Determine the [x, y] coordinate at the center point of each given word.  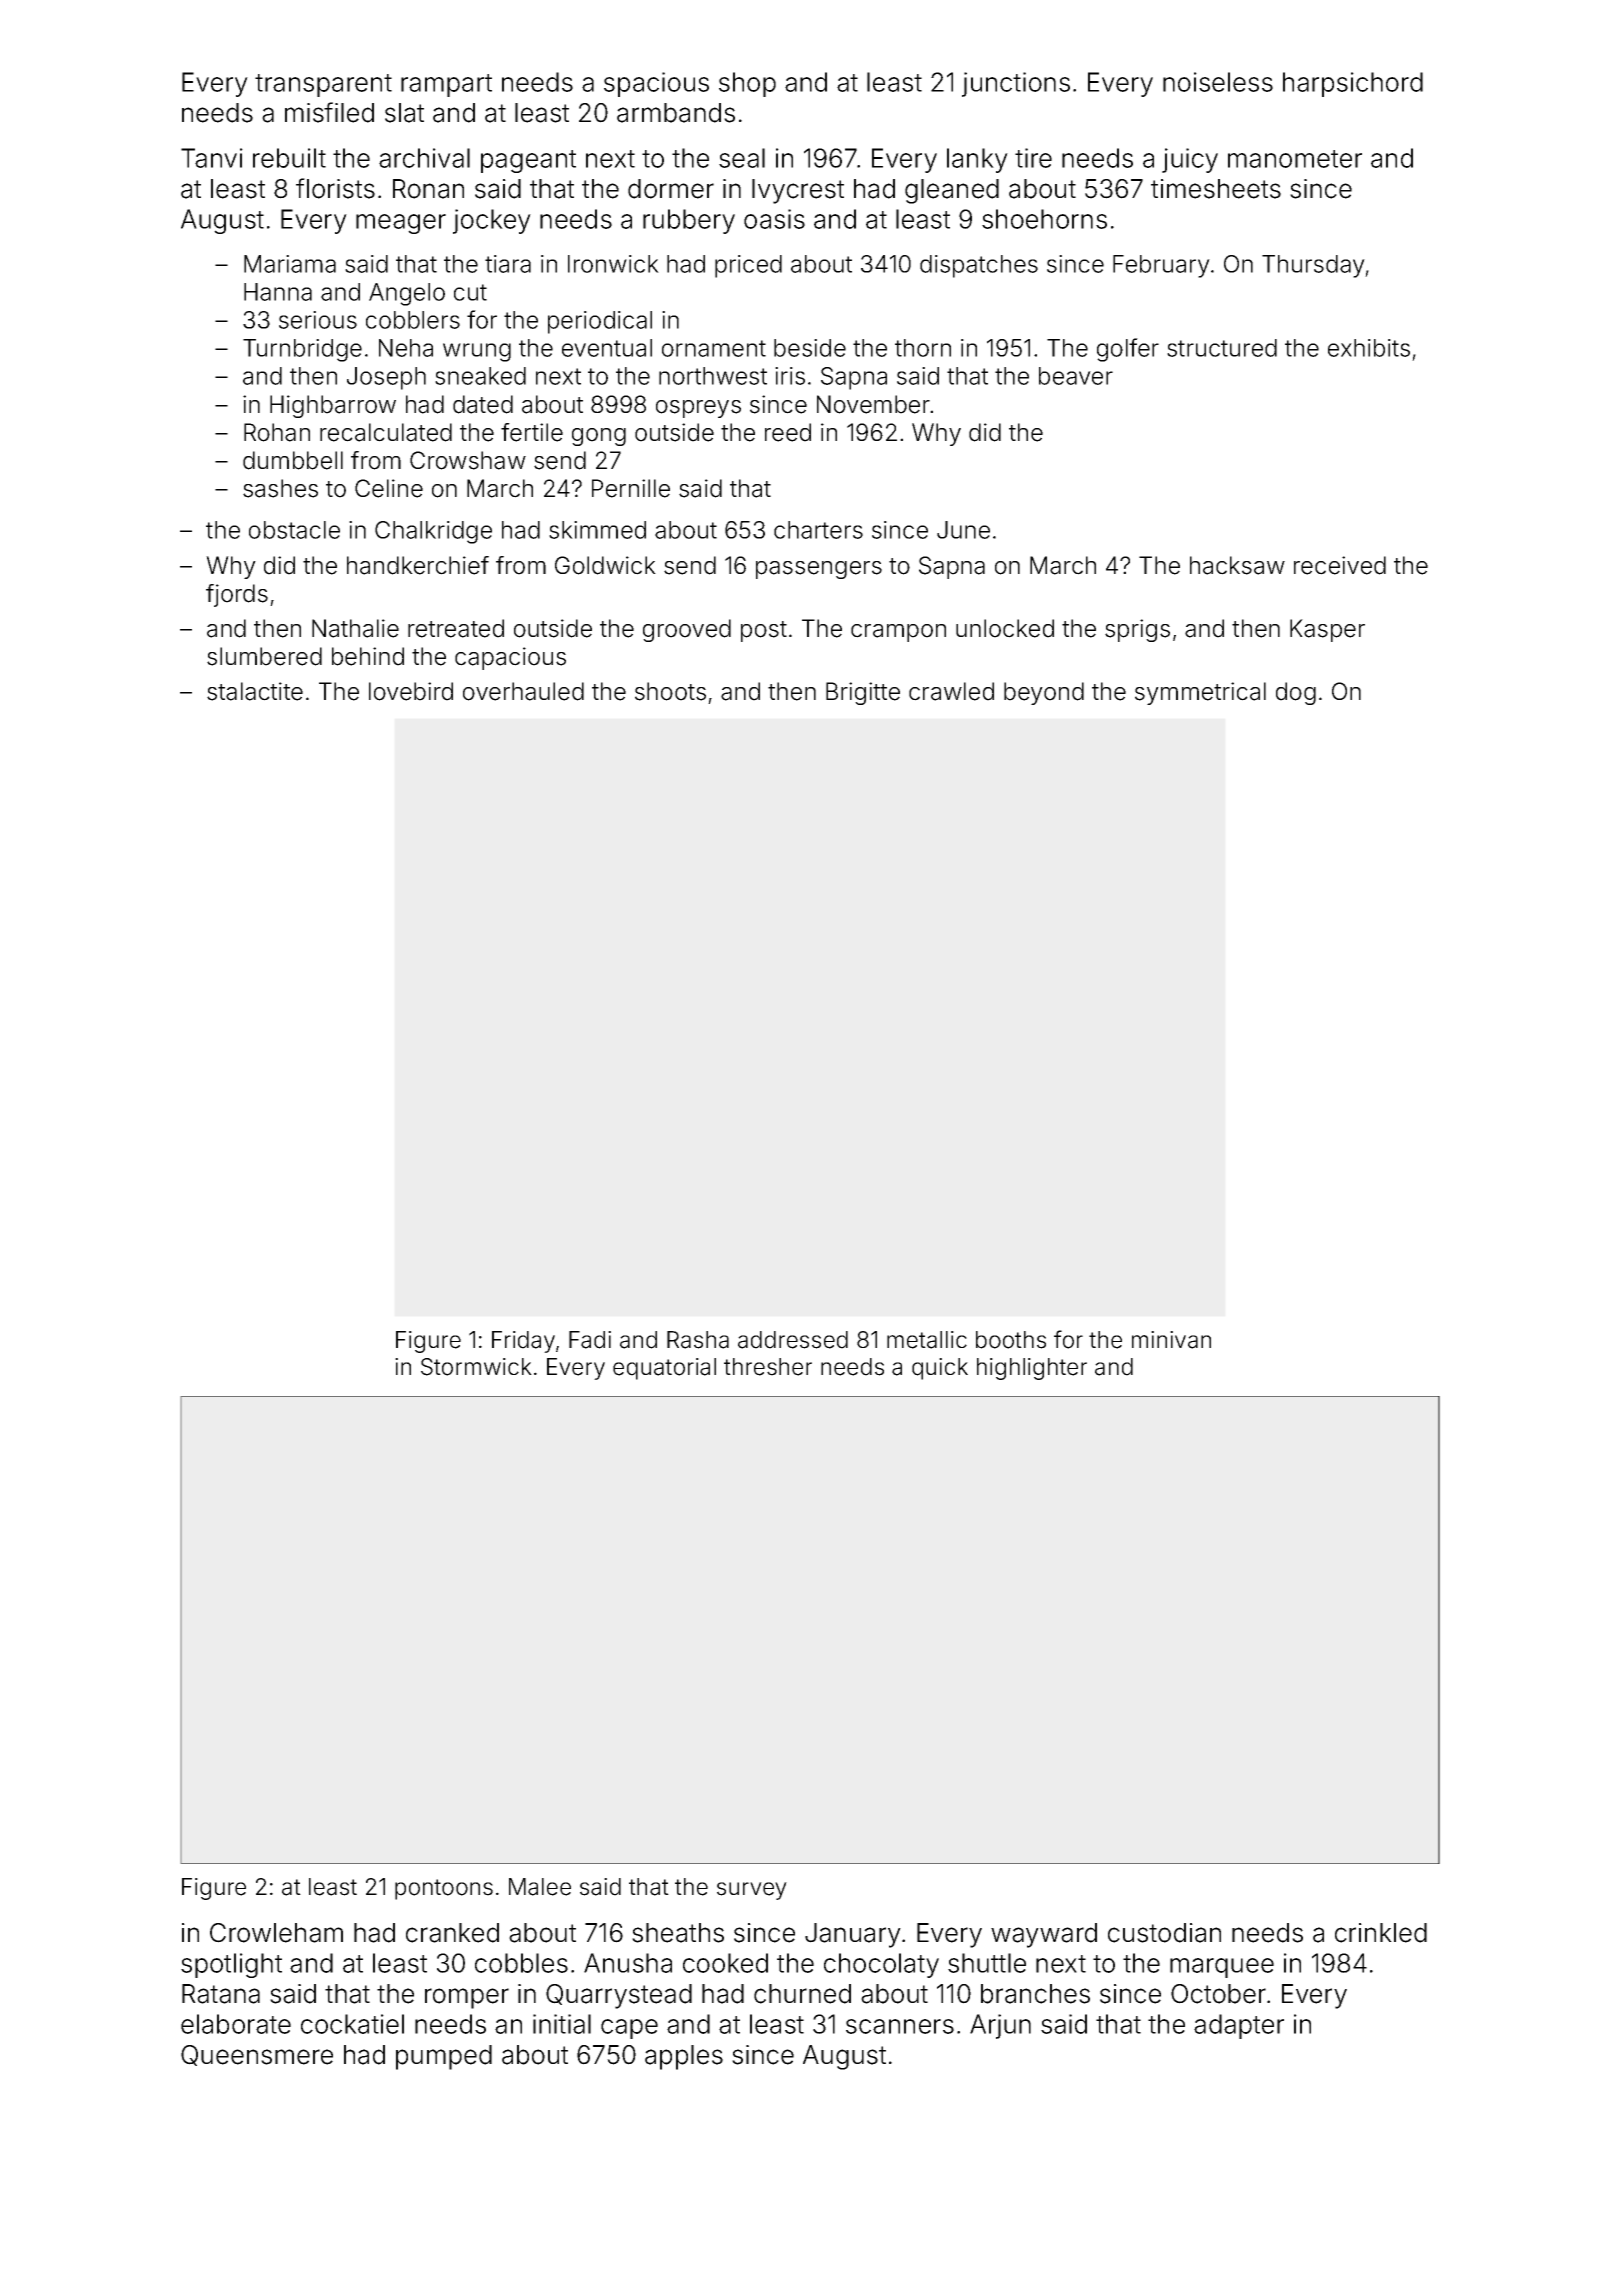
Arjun [1000, 2026]
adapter [1239, 2026]
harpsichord [1353, 84]
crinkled [1381, 1933]
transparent [323, 85]
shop [747, 84]
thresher [768, 1367]
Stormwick [476, 1367]
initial [562, 2024]
